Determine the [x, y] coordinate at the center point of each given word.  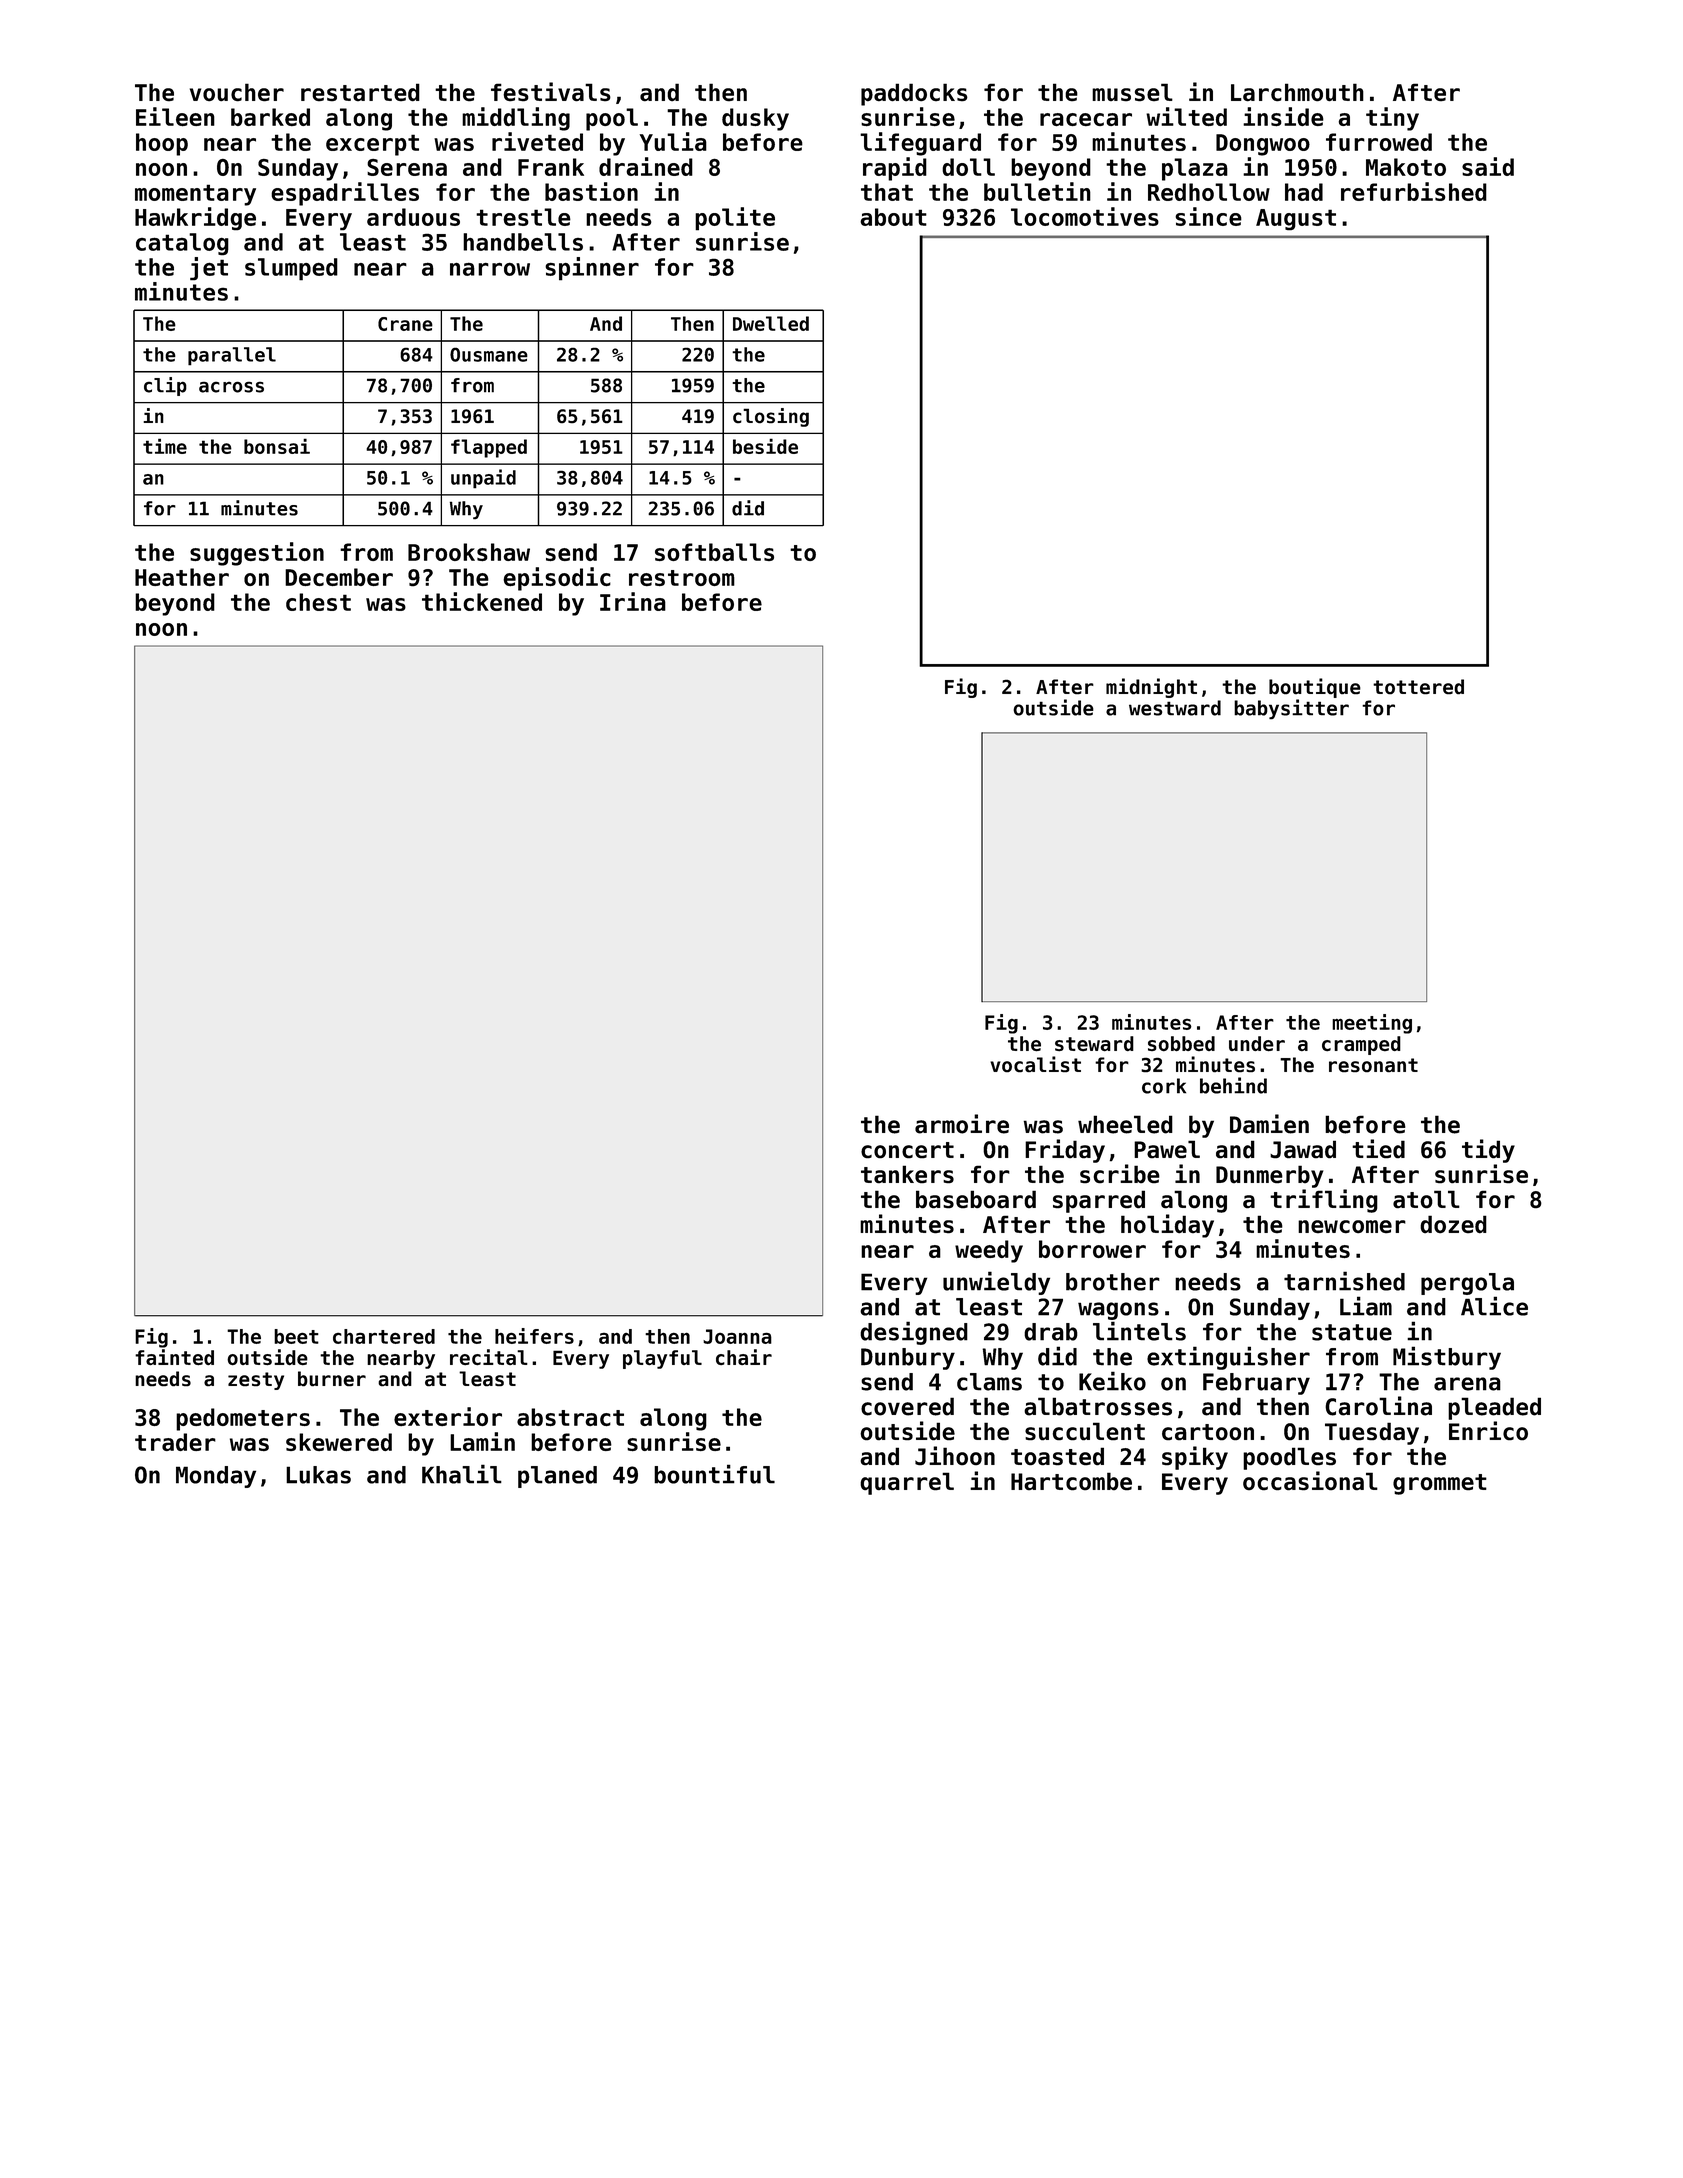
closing [771, 417]
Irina [633, 601]
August [1296, 220]
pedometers [243, 1419]
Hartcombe [1071, 1481]
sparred [1099, 1201]
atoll [1426, 1199]
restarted [360, 92]
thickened [482, 601]
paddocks [914, 94]
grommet [1440, 1484]
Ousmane [489, 354]
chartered [384, 1336]
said [1488, 166]
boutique [1315, 688]
